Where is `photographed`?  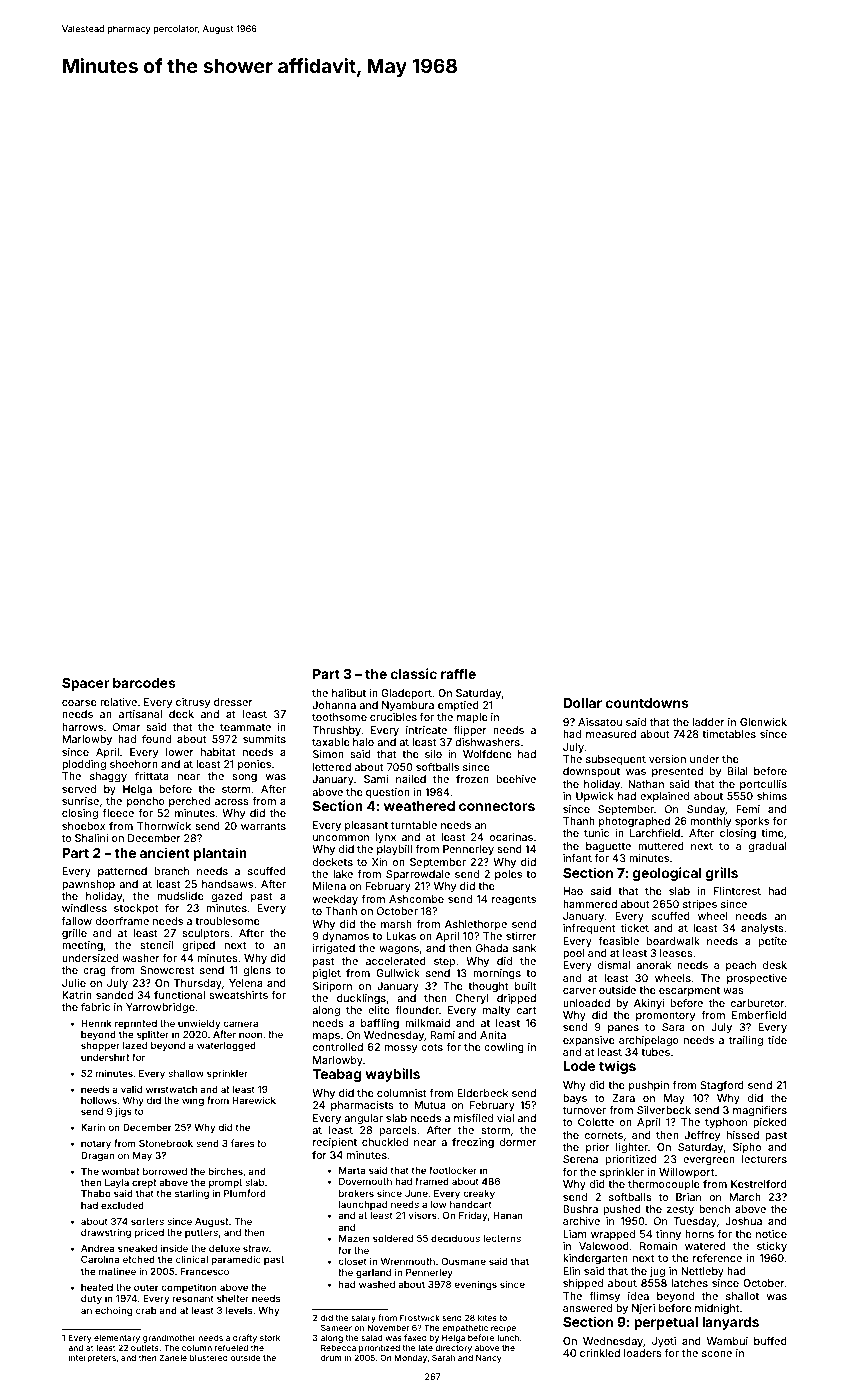 photographed is located at coordinates (634, 822).
